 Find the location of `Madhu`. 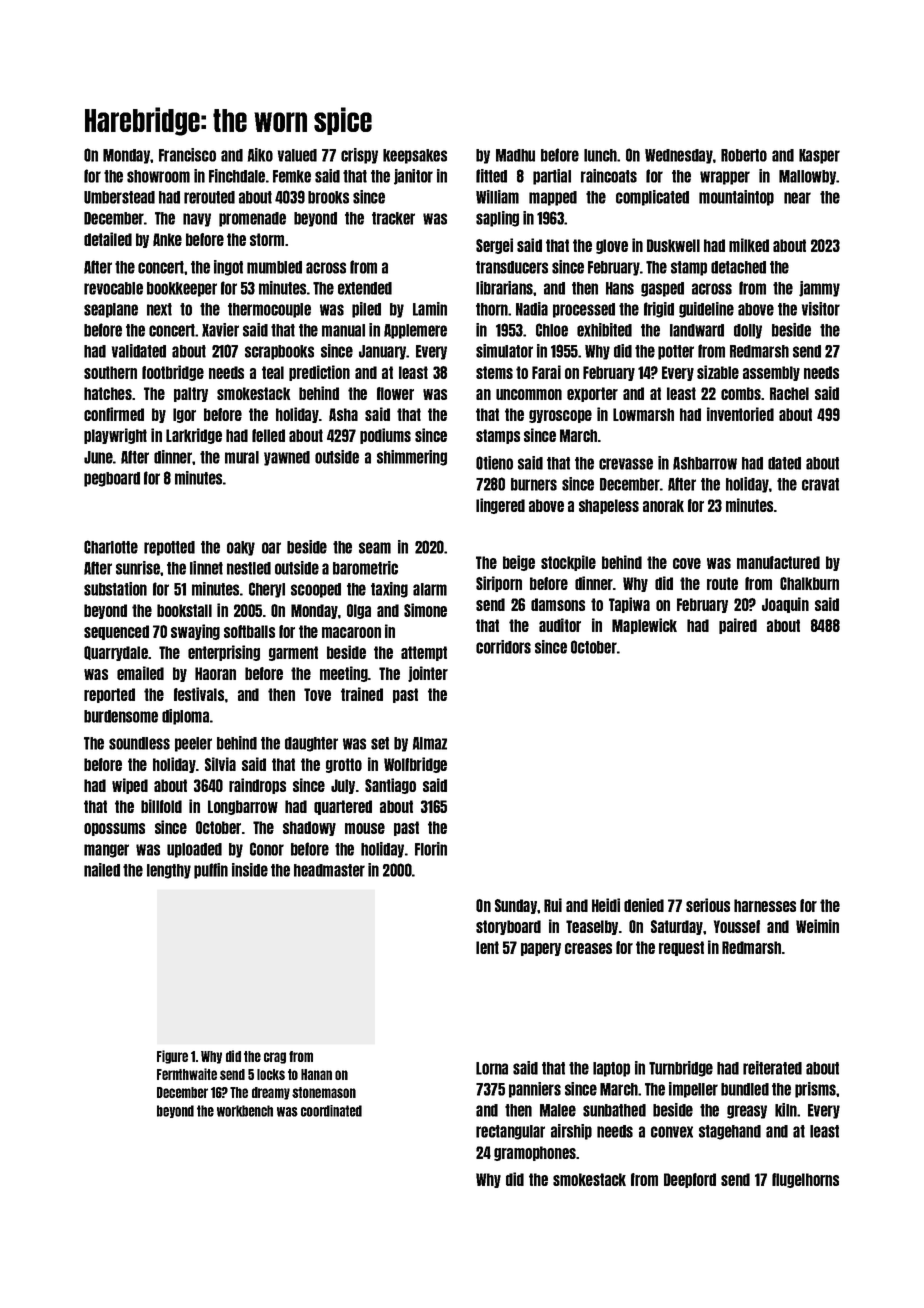

Madhu is located at coordinates (515, 155).
